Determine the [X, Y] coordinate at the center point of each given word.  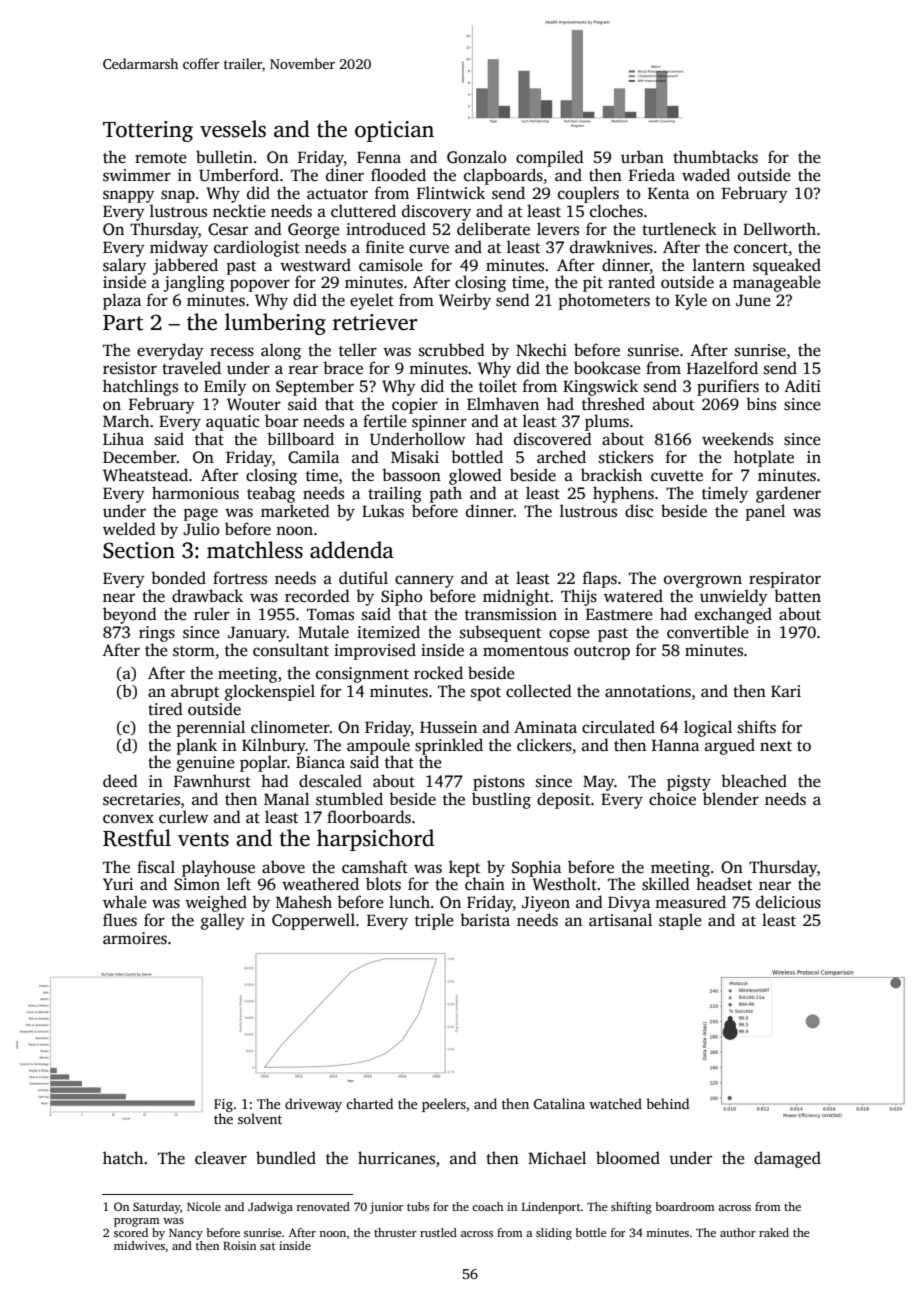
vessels [233, 129]
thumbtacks [715, 157]
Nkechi [541, 350]
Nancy [186, 1234]
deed [120, 781]
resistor [130, 368]
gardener [788, 494]
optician [394, 131]
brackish [611, 475]
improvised [375, 651]
